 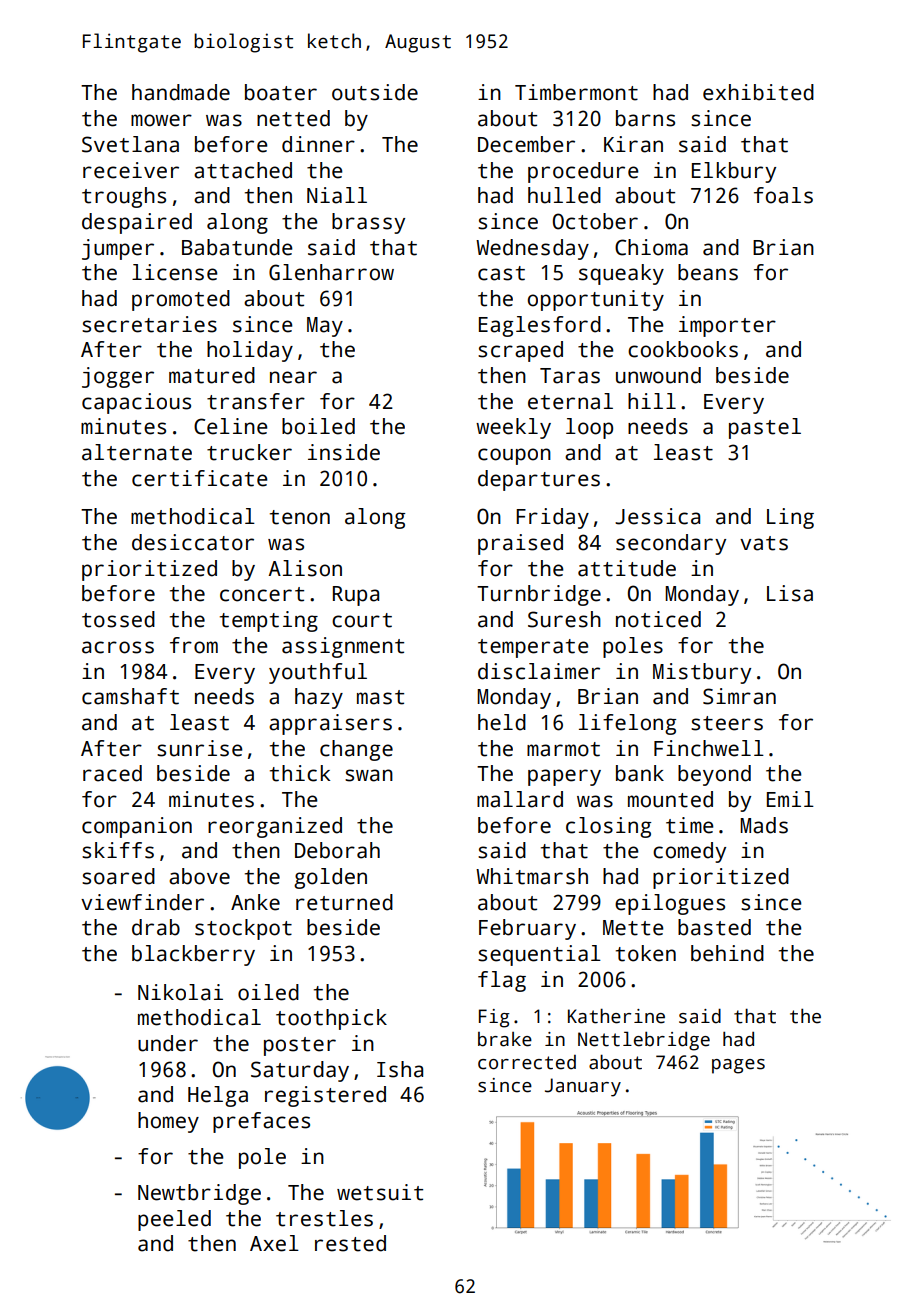 What do you see at coordinates (645, 118) in the screenshot?
I see `barns` at bounding box center [645, 118].
